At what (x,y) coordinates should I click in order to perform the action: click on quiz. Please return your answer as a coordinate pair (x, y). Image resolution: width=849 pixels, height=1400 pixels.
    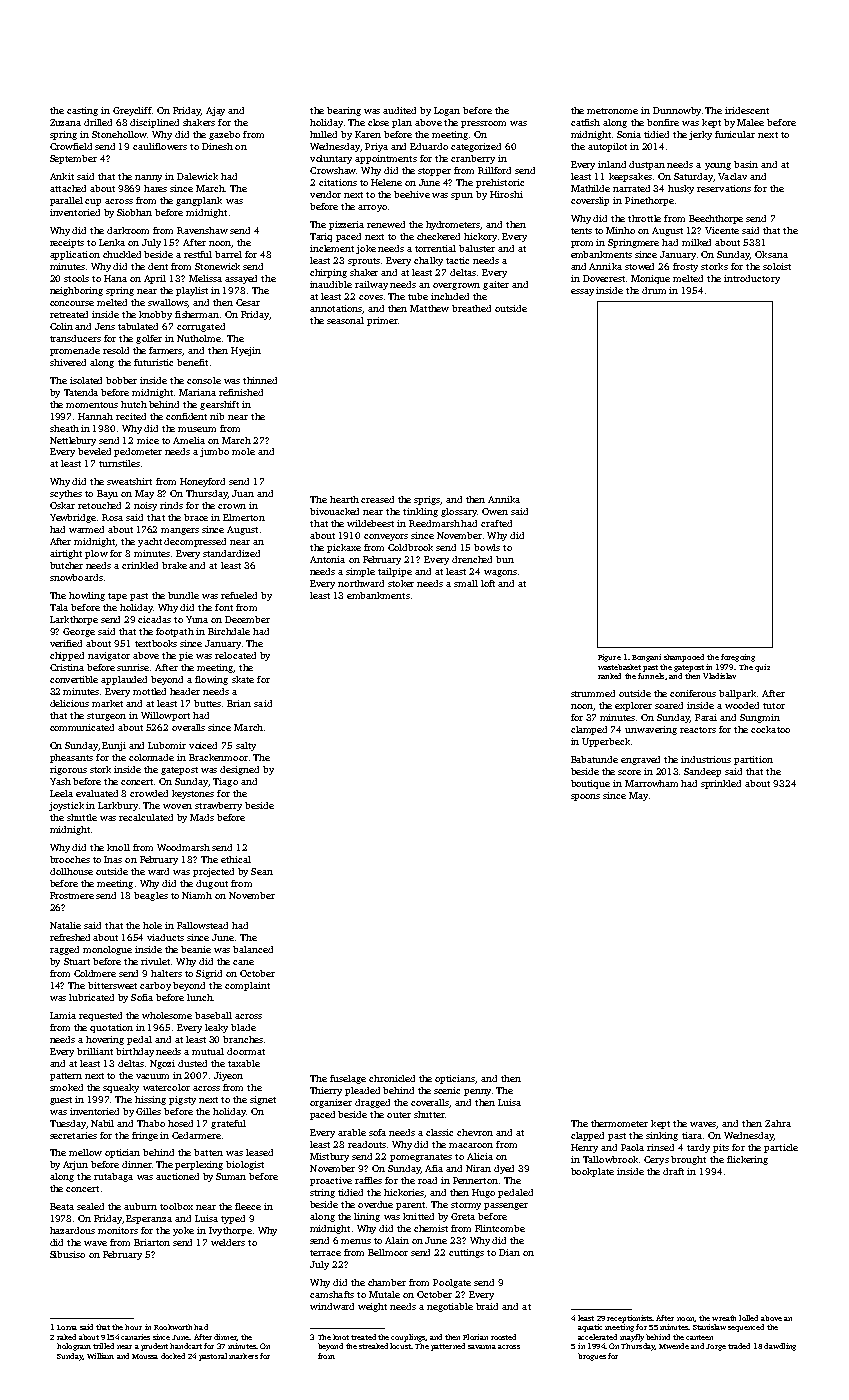
    Looking at the image, I should click on (762, 668).
